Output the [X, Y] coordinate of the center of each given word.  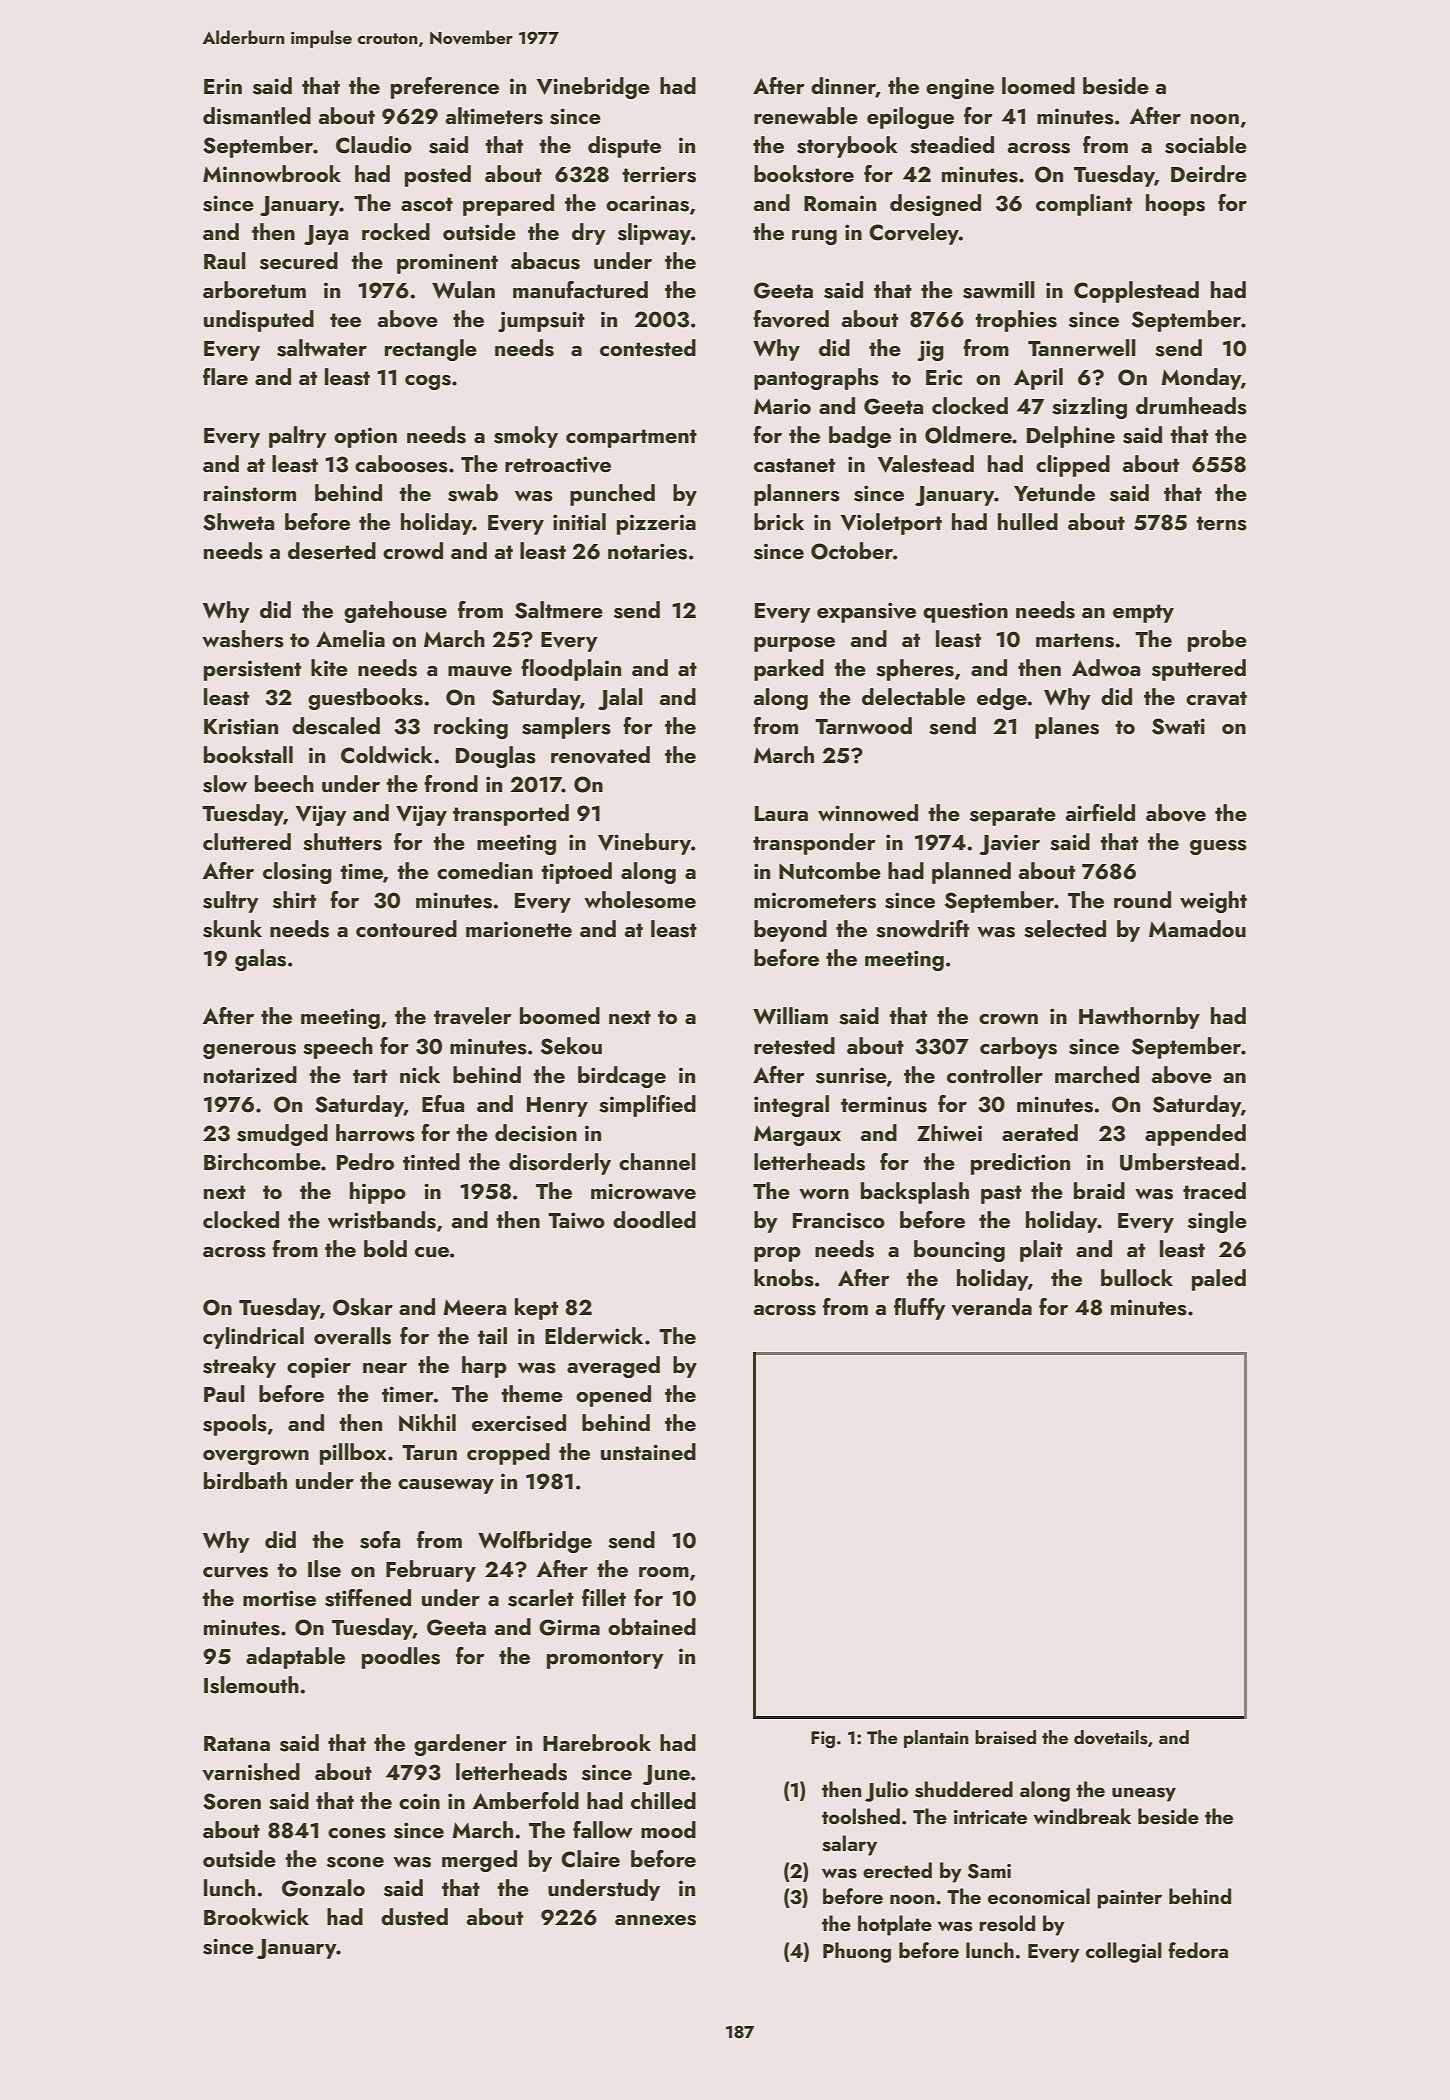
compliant [1084, 205]
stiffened [368, 1598]
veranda [992, 1307]
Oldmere [968, 435]
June [666, 1775]
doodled [654, 1219]
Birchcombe [262, 1161]
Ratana [237, 1743]
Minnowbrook [272, 173]
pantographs [816, 379]
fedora [1198, 1950]
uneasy [1144, 1794]
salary [849, 1845]
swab [473, 493]
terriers [659, 174]
